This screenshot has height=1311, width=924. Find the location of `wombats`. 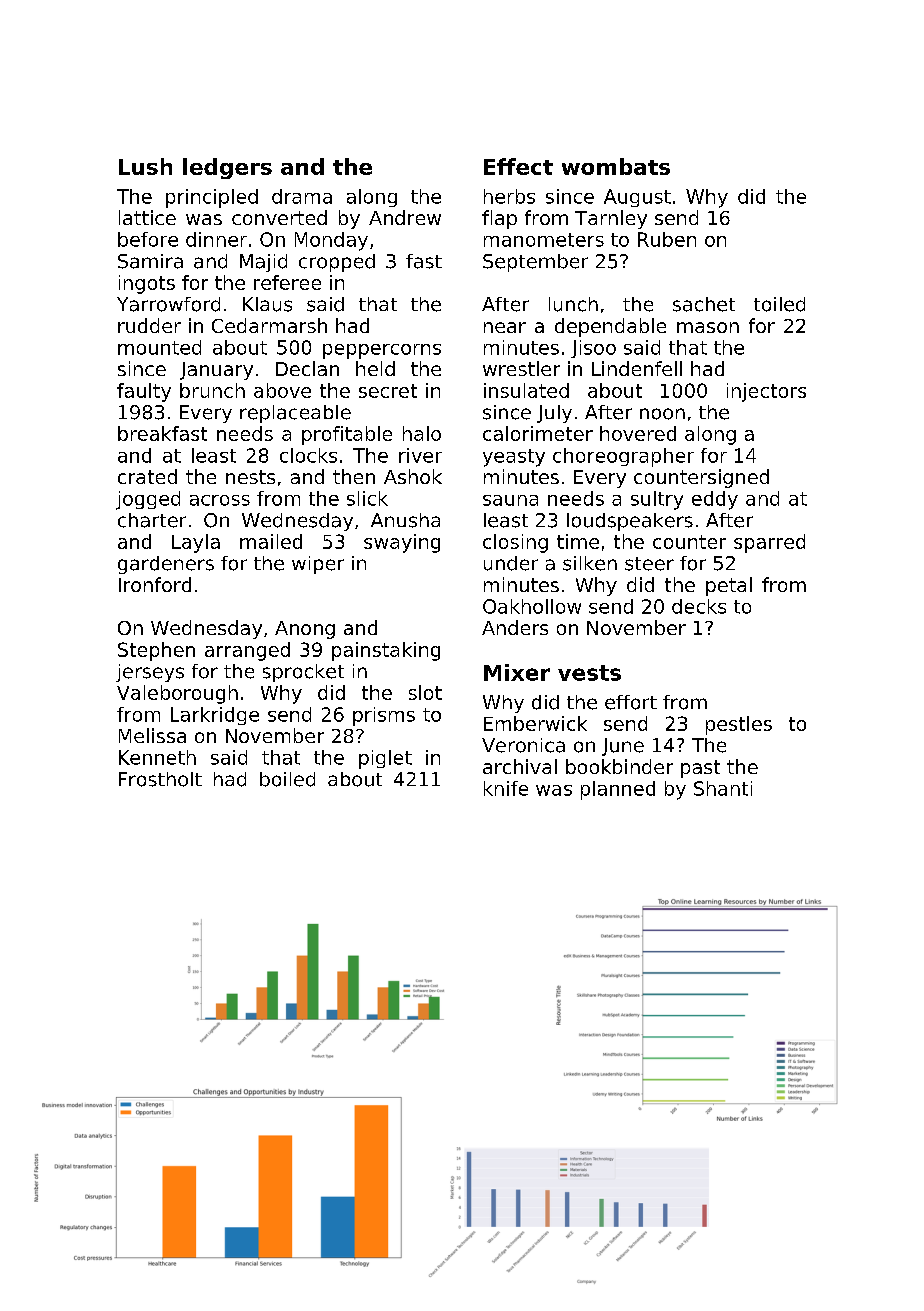

wombats is located at coordinates (616, 166).
